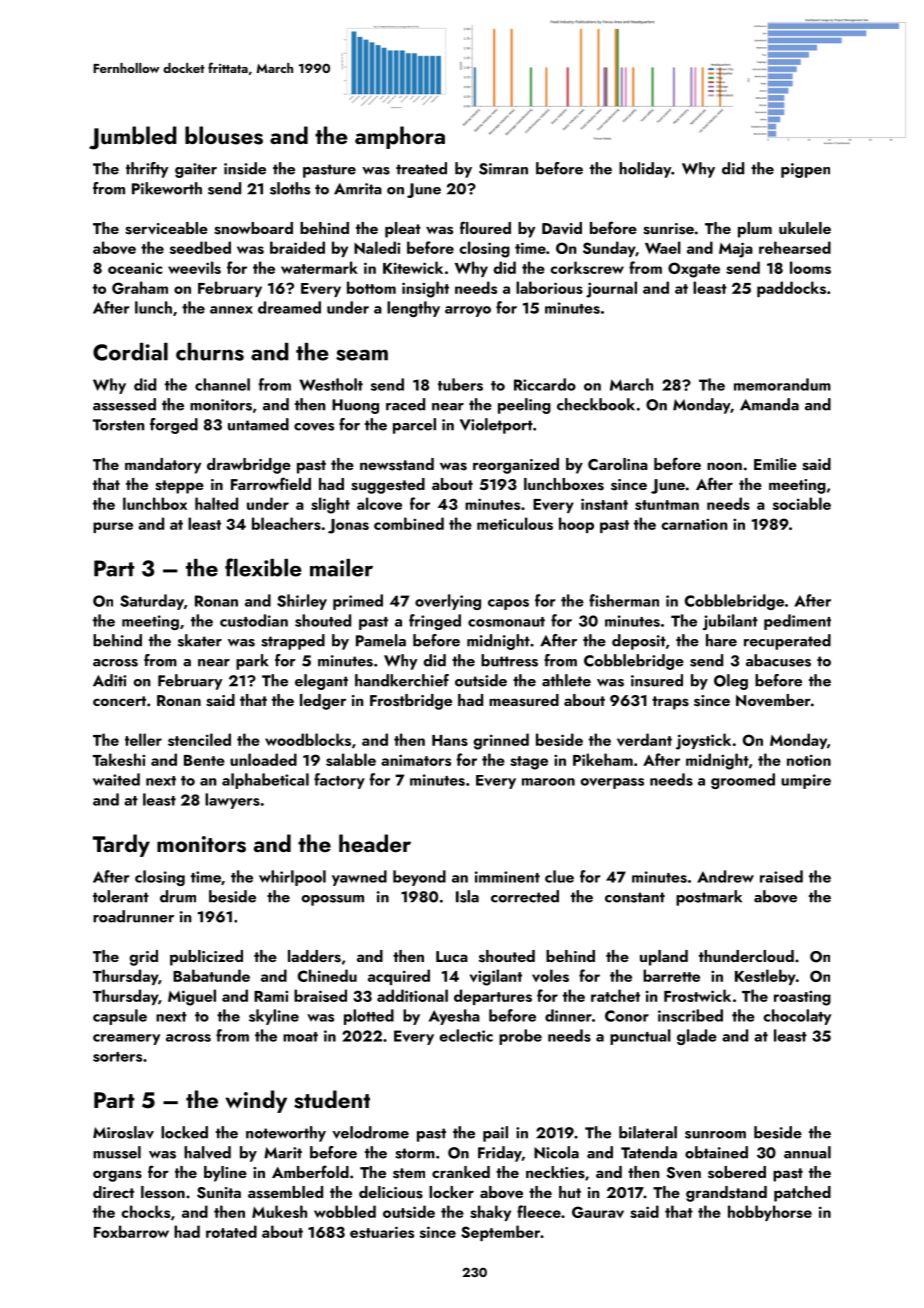 The height and width of the document is (1308, 924). Describe the element at coordinates (147, 170) in the document. I see `thrifty` at that location.
